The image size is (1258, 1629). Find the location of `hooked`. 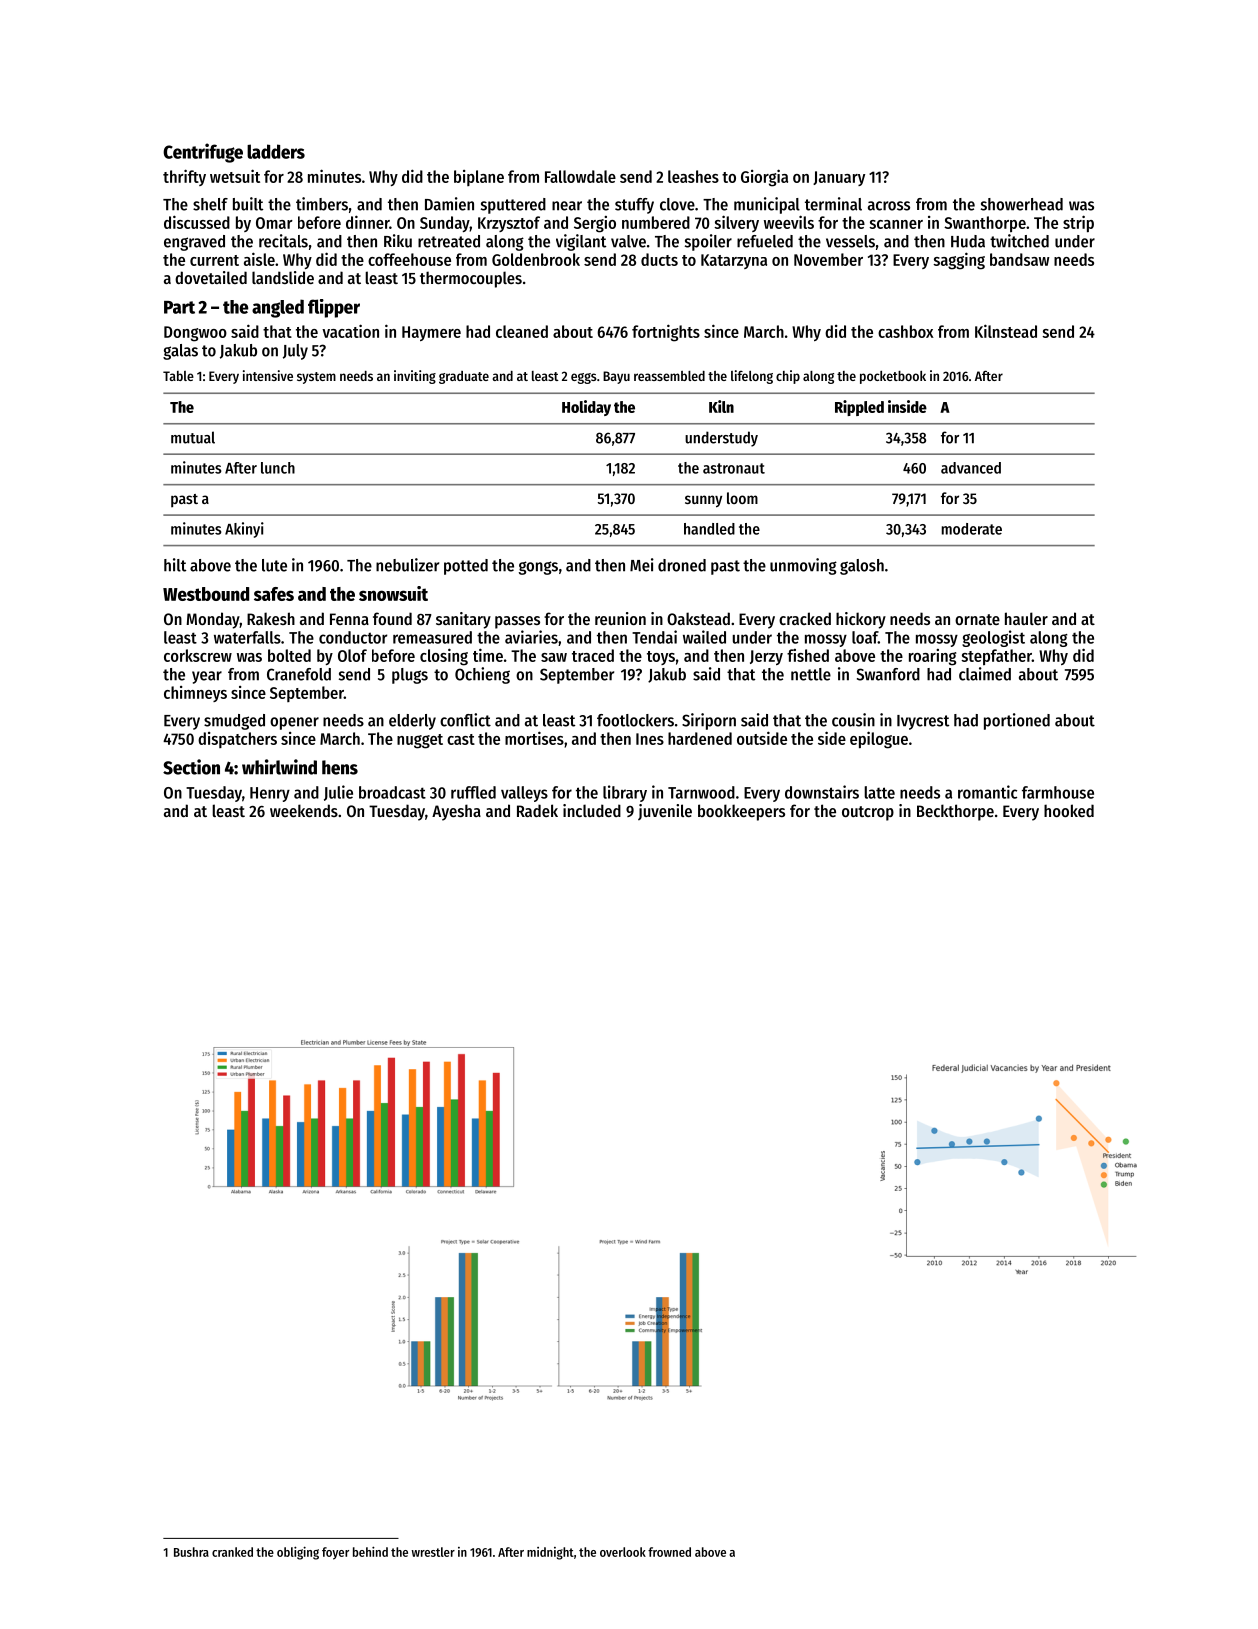

hooked is located at coordinates (1069, 810).
